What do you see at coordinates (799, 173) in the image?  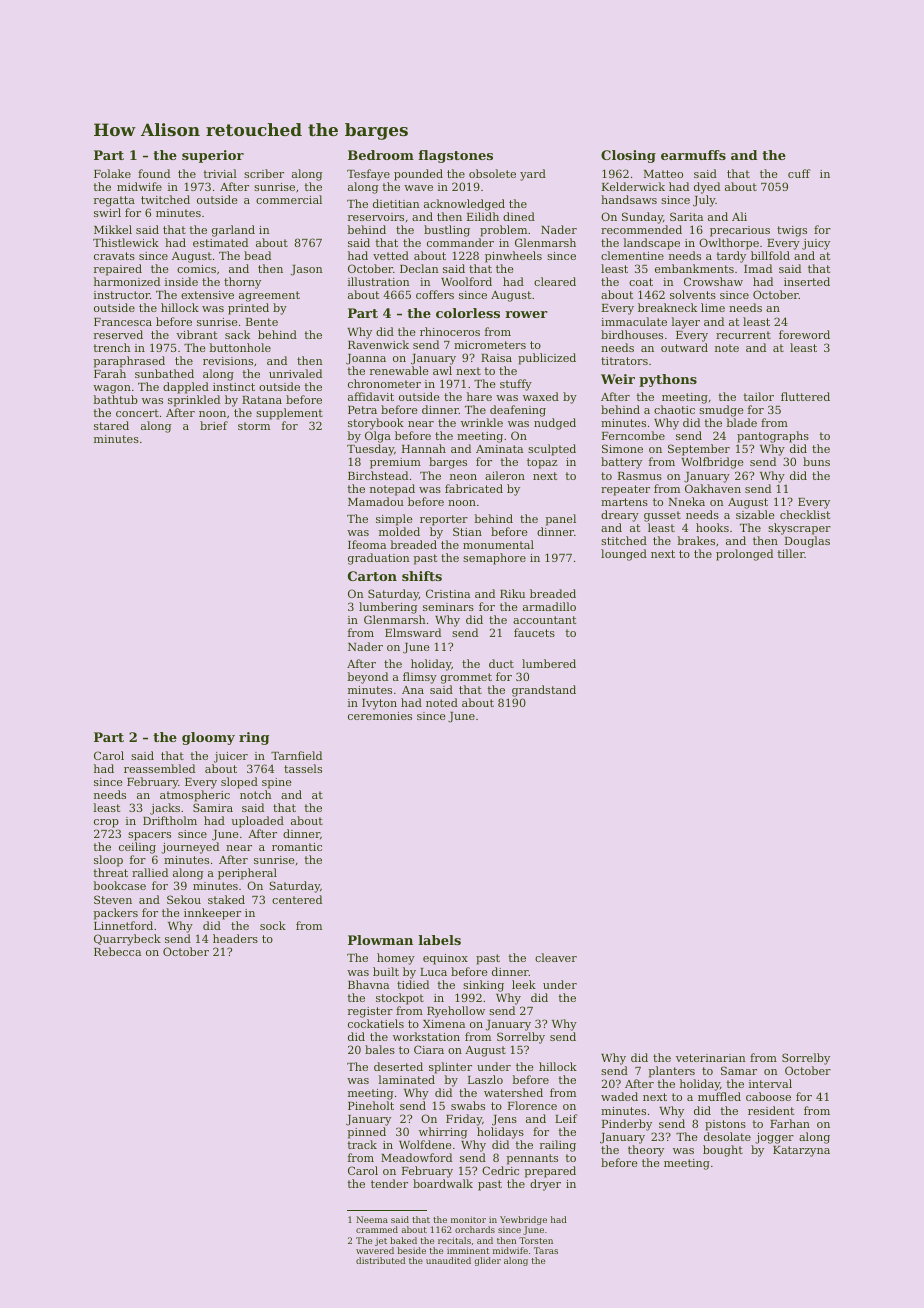 I see `cuff` at bounding box center [799, 173].
